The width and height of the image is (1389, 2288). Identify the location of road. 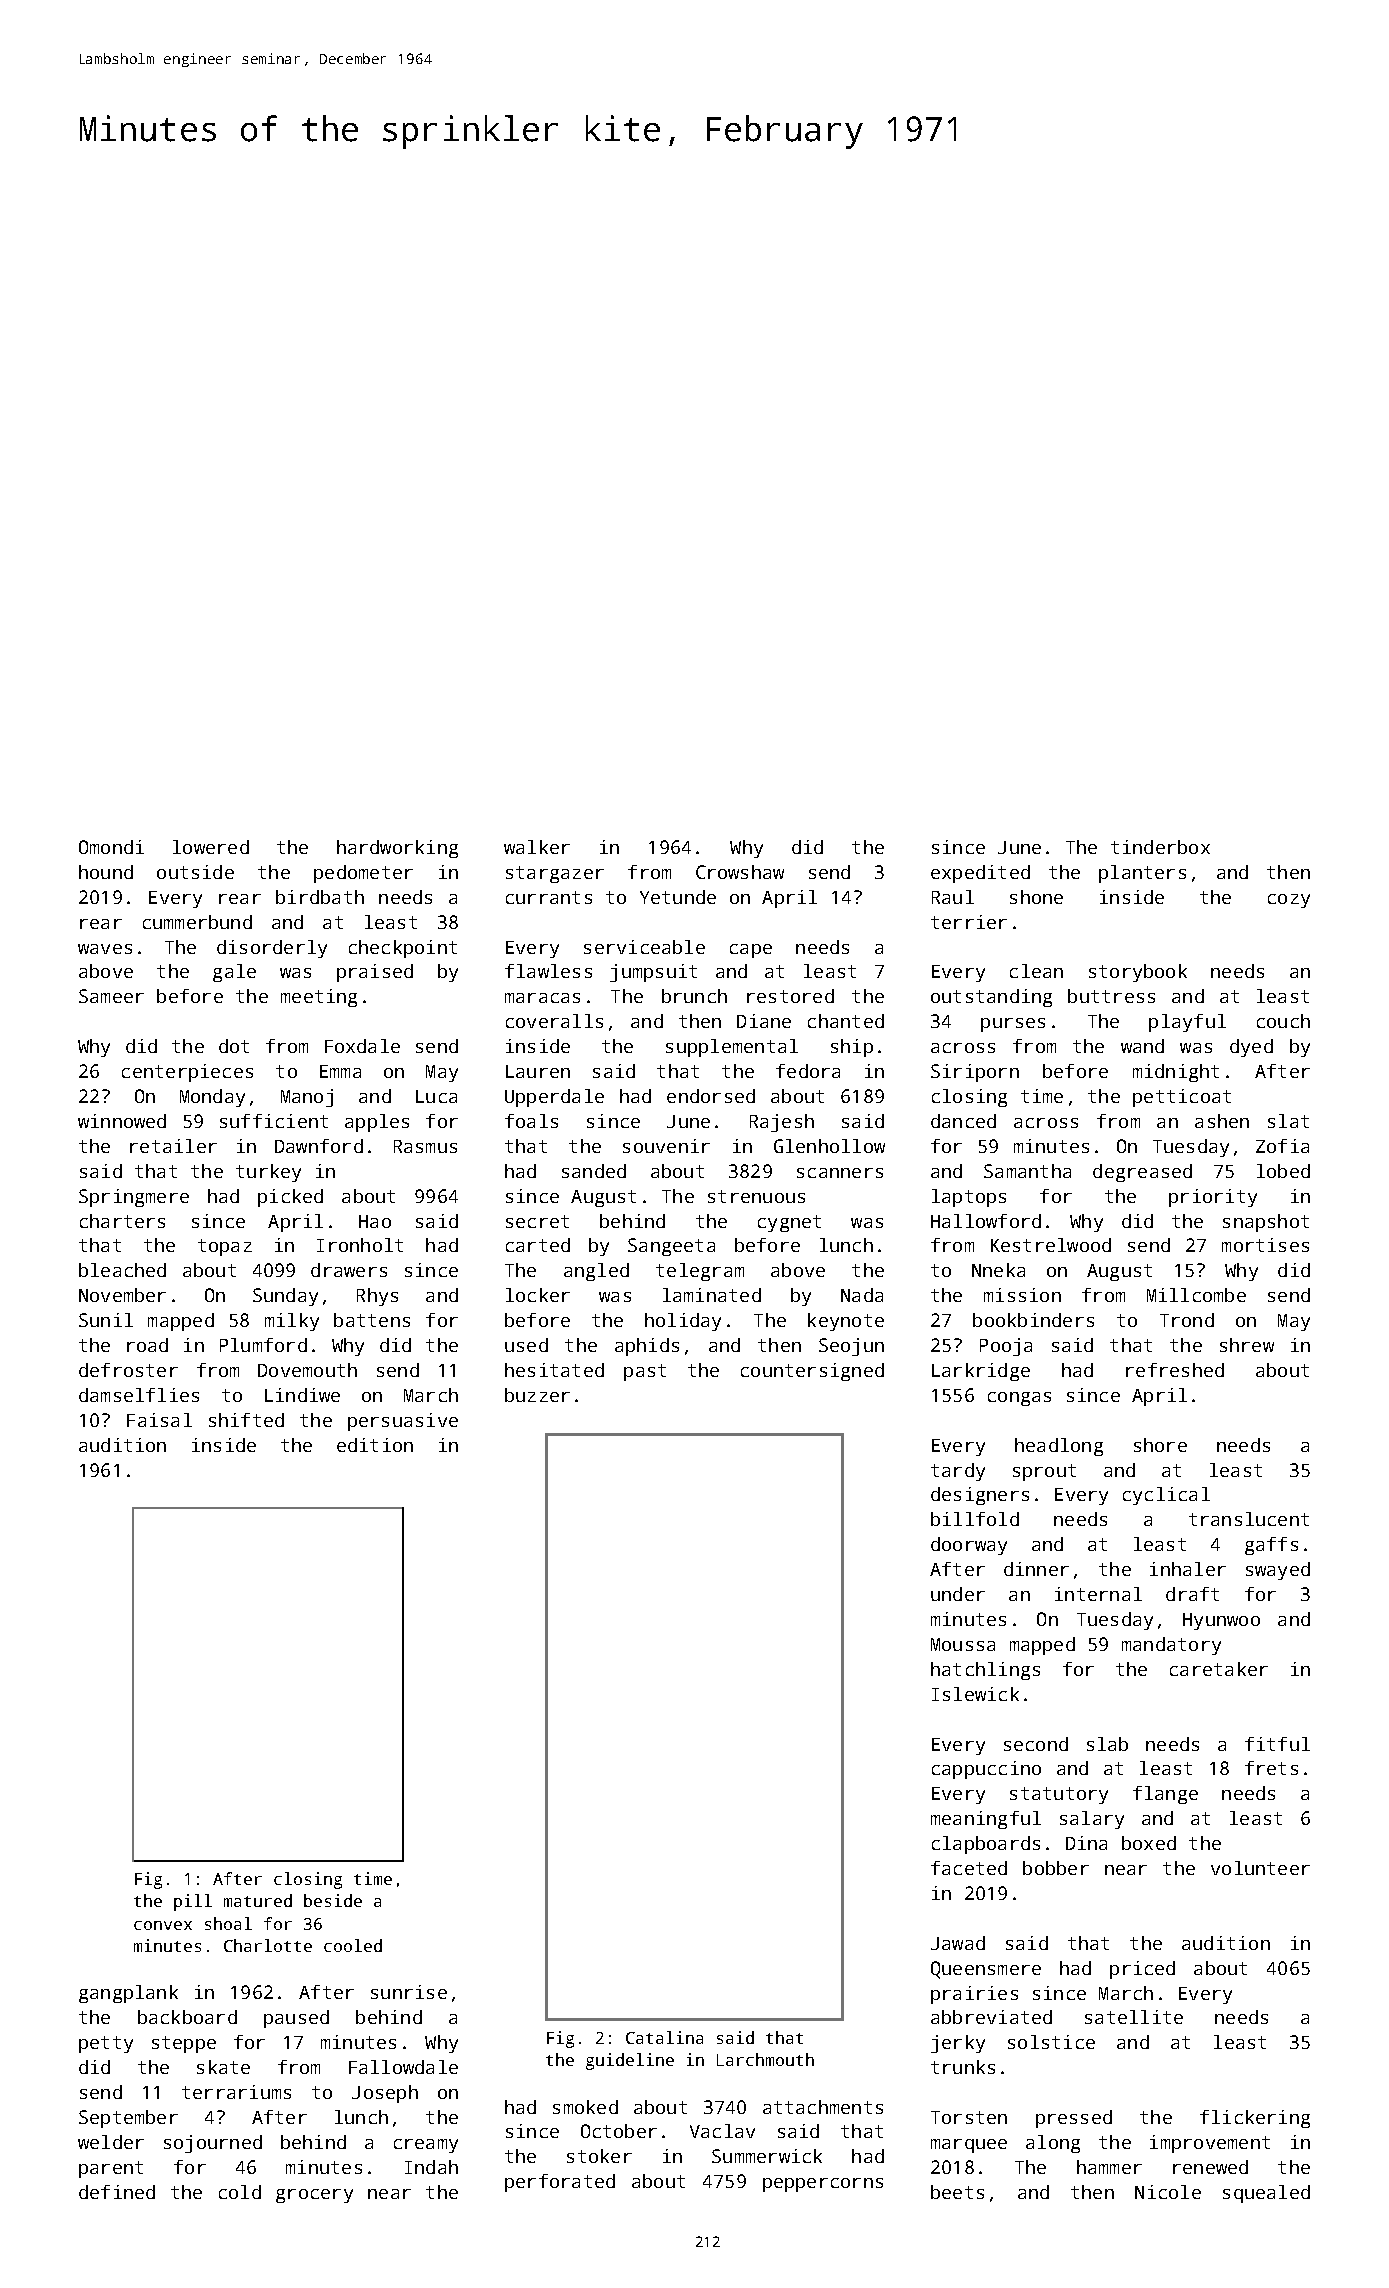
(147, 1345).
